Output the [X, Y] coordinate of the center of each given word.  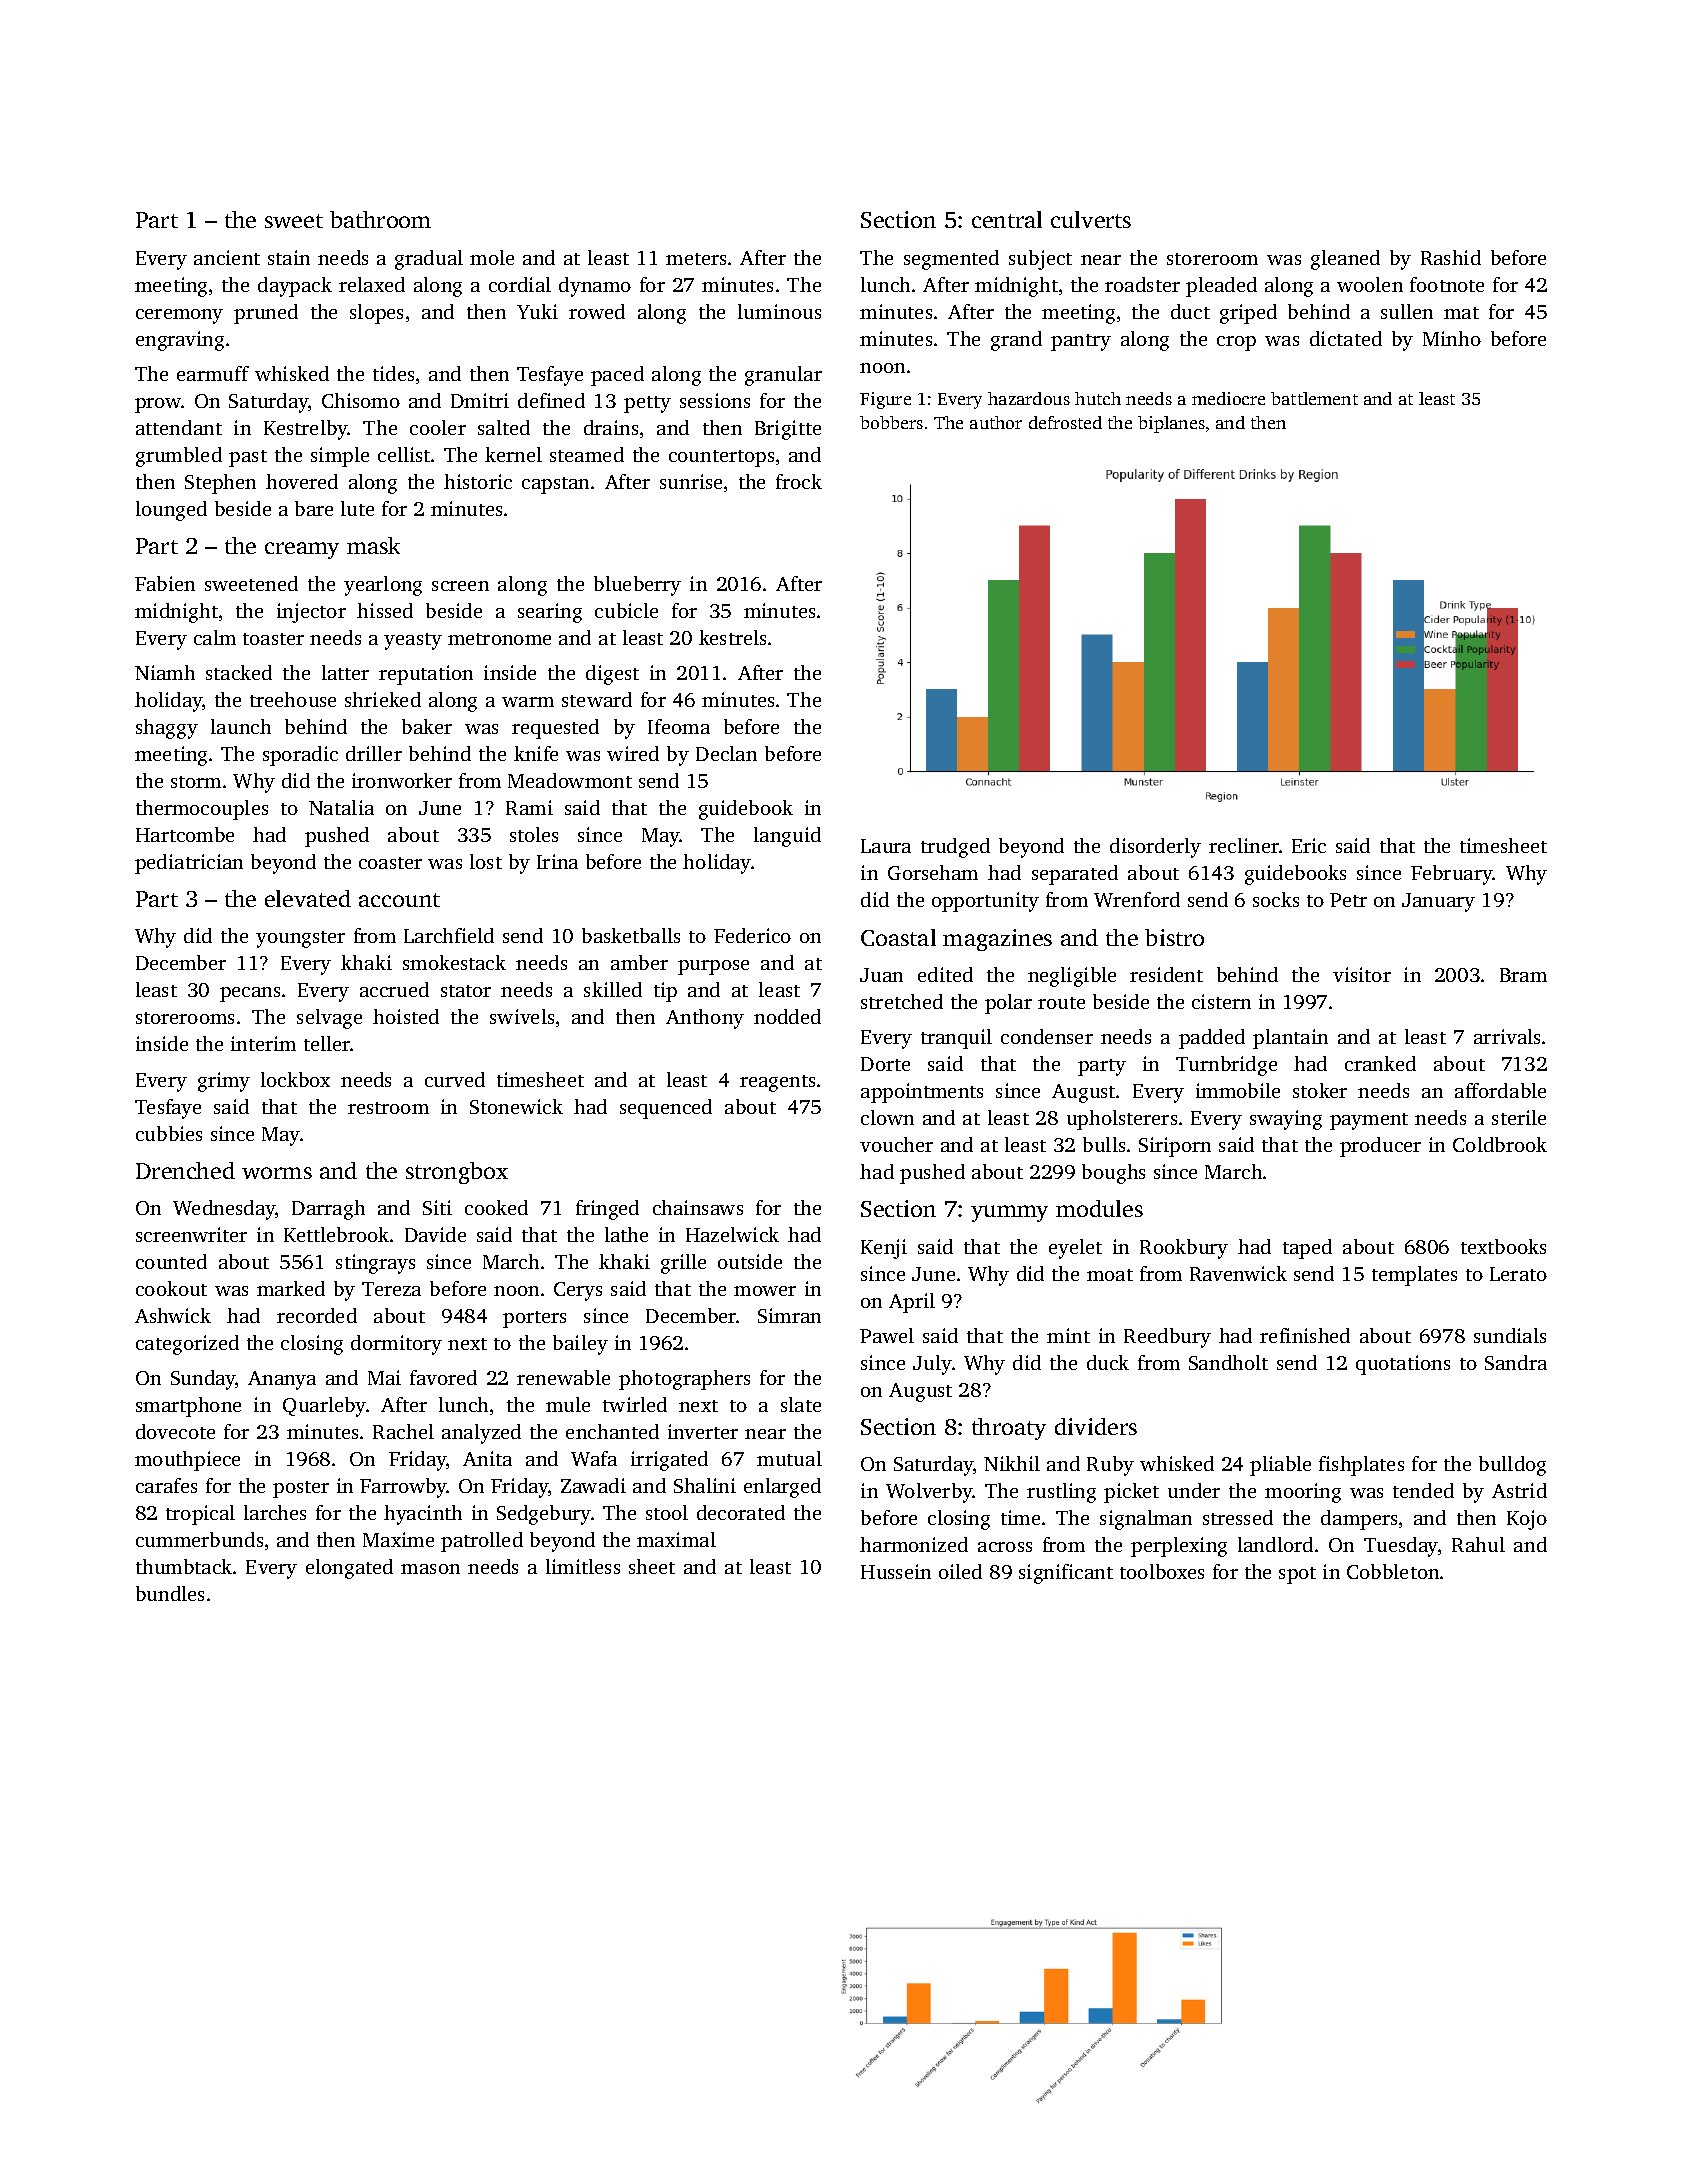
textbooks [1503, 1246]
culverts [1091, 219]
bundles [170, 1593]
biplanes [1171, 424]
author [996, 422]
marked [291, 1288]
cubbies [169, 1133]
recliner [1244, 845]
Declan [726, 753]
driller [374, 753]
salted [504, 427]
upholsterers [1122, 1120]
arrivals [1507, 1036]
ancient [227, 257]
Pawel [887, 1335]
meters [696, 259]
